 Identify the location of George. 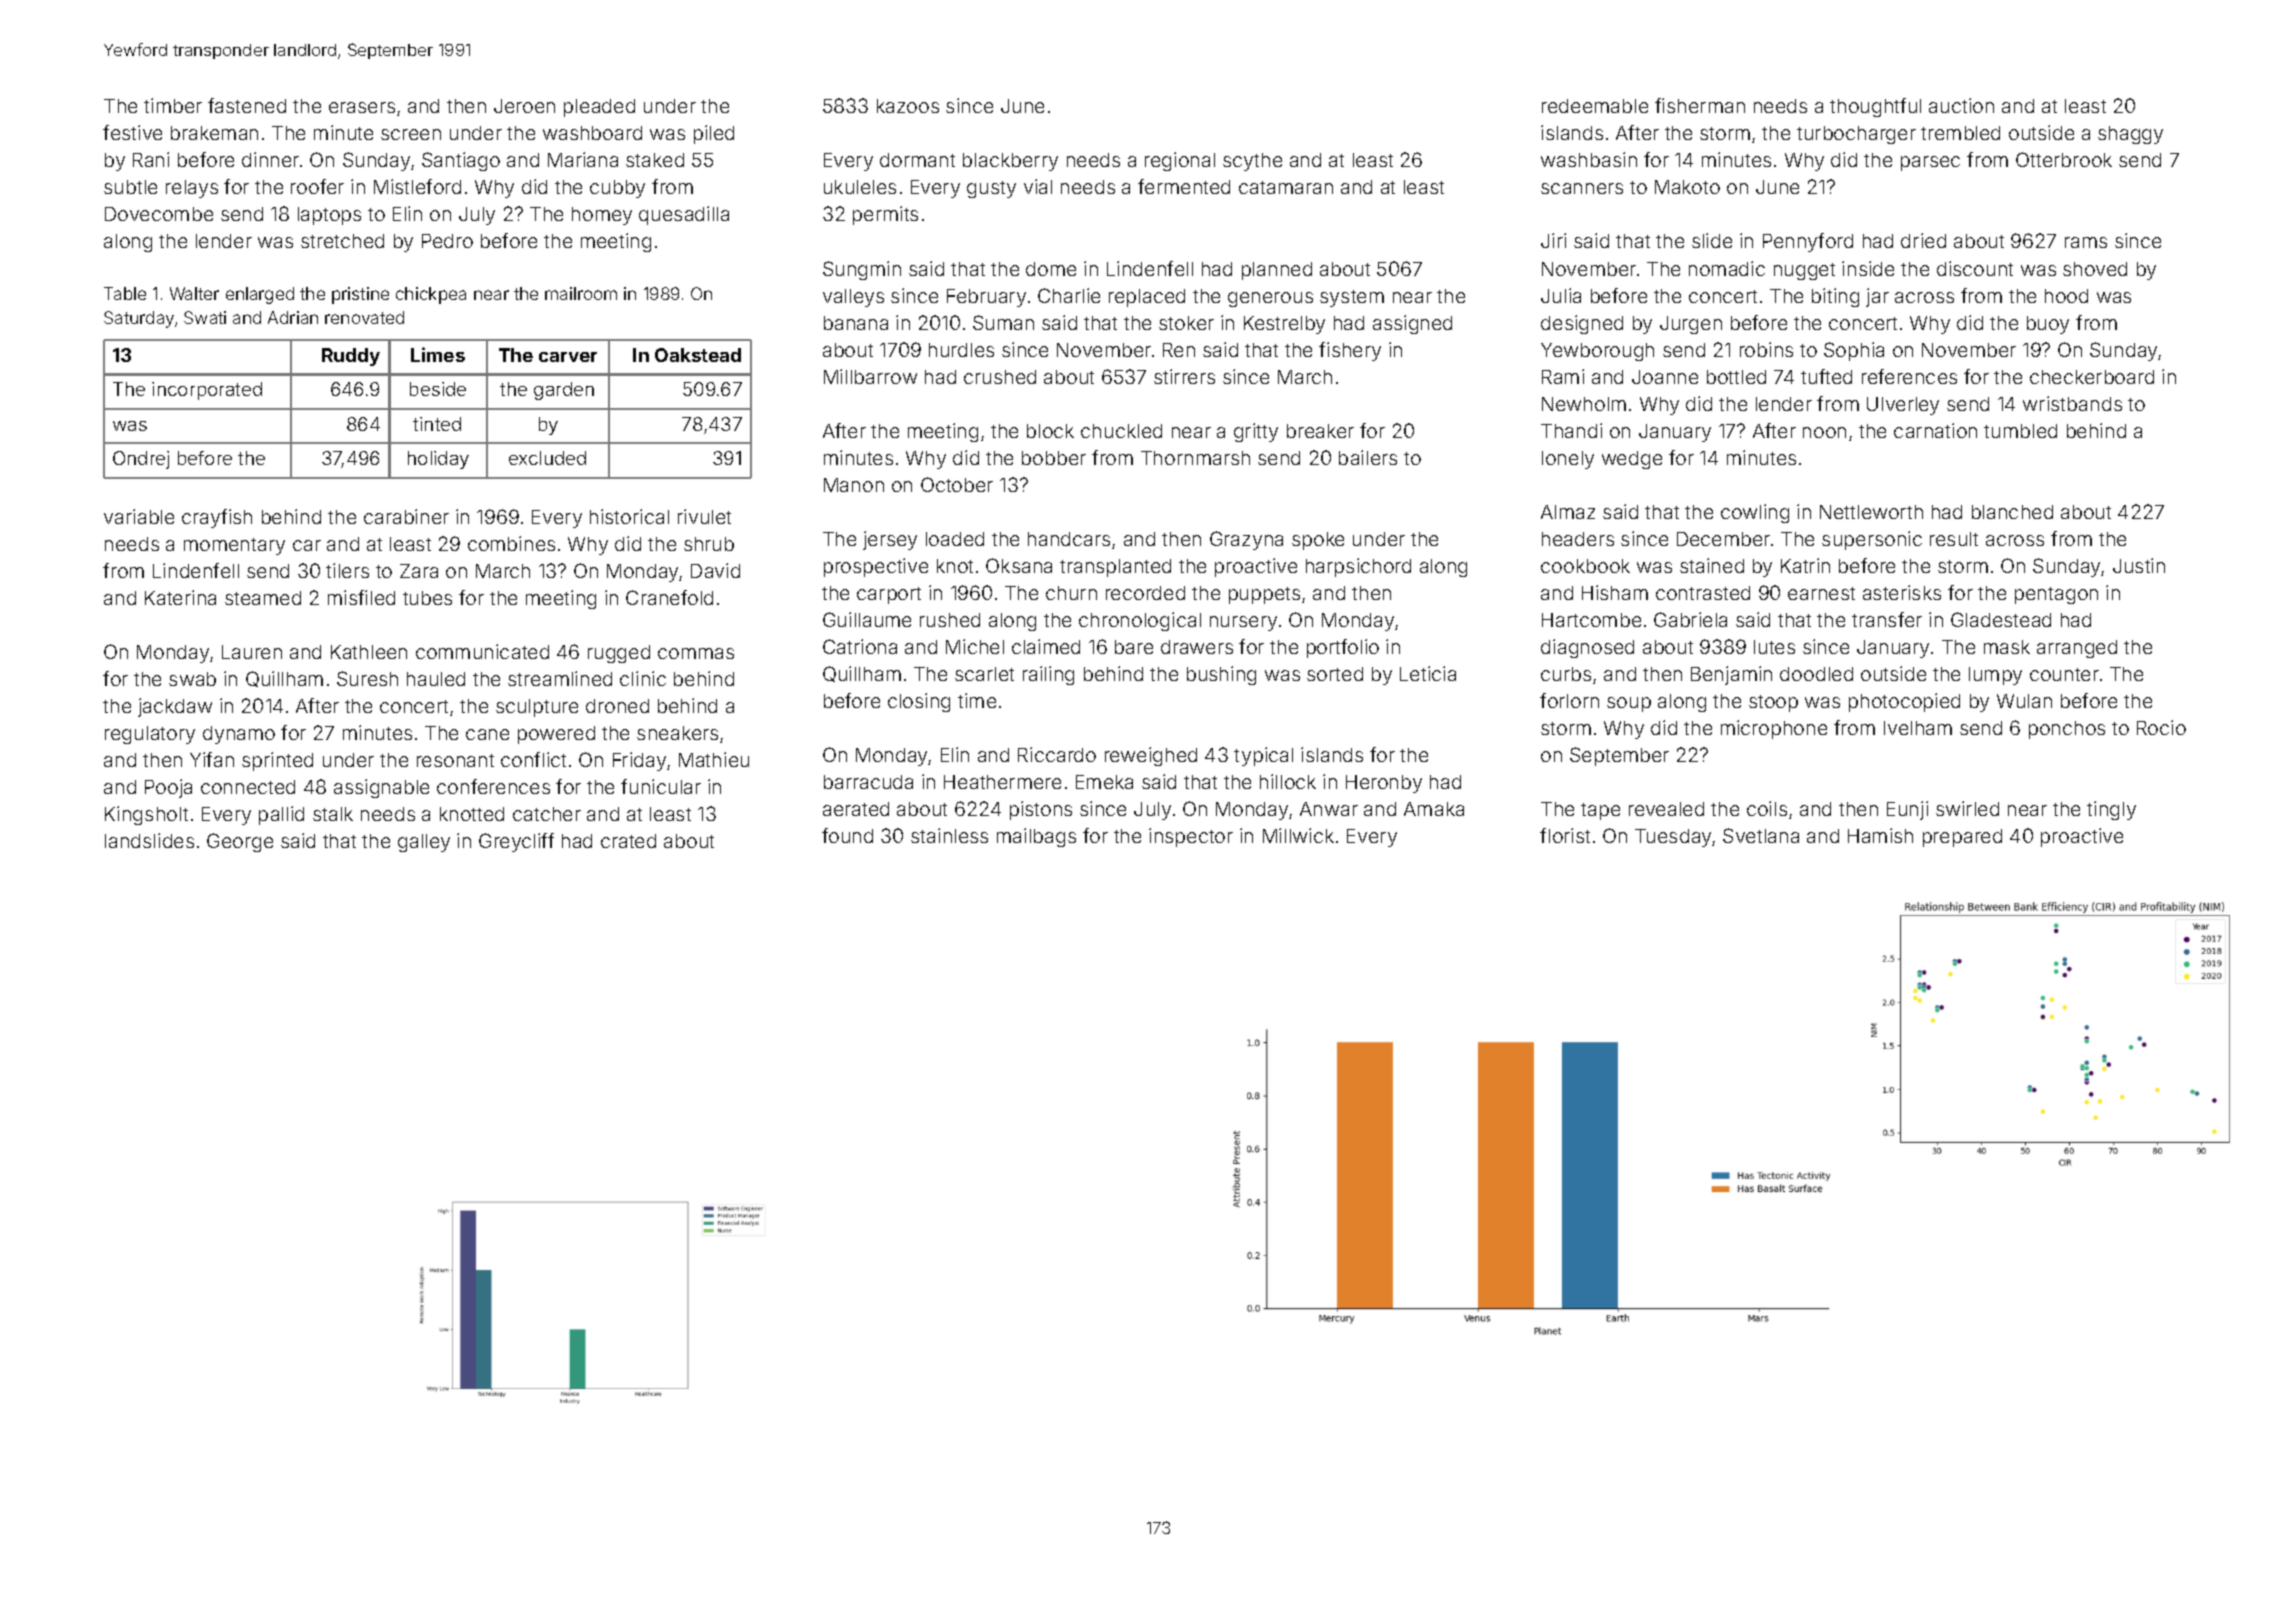
(240, 842).
